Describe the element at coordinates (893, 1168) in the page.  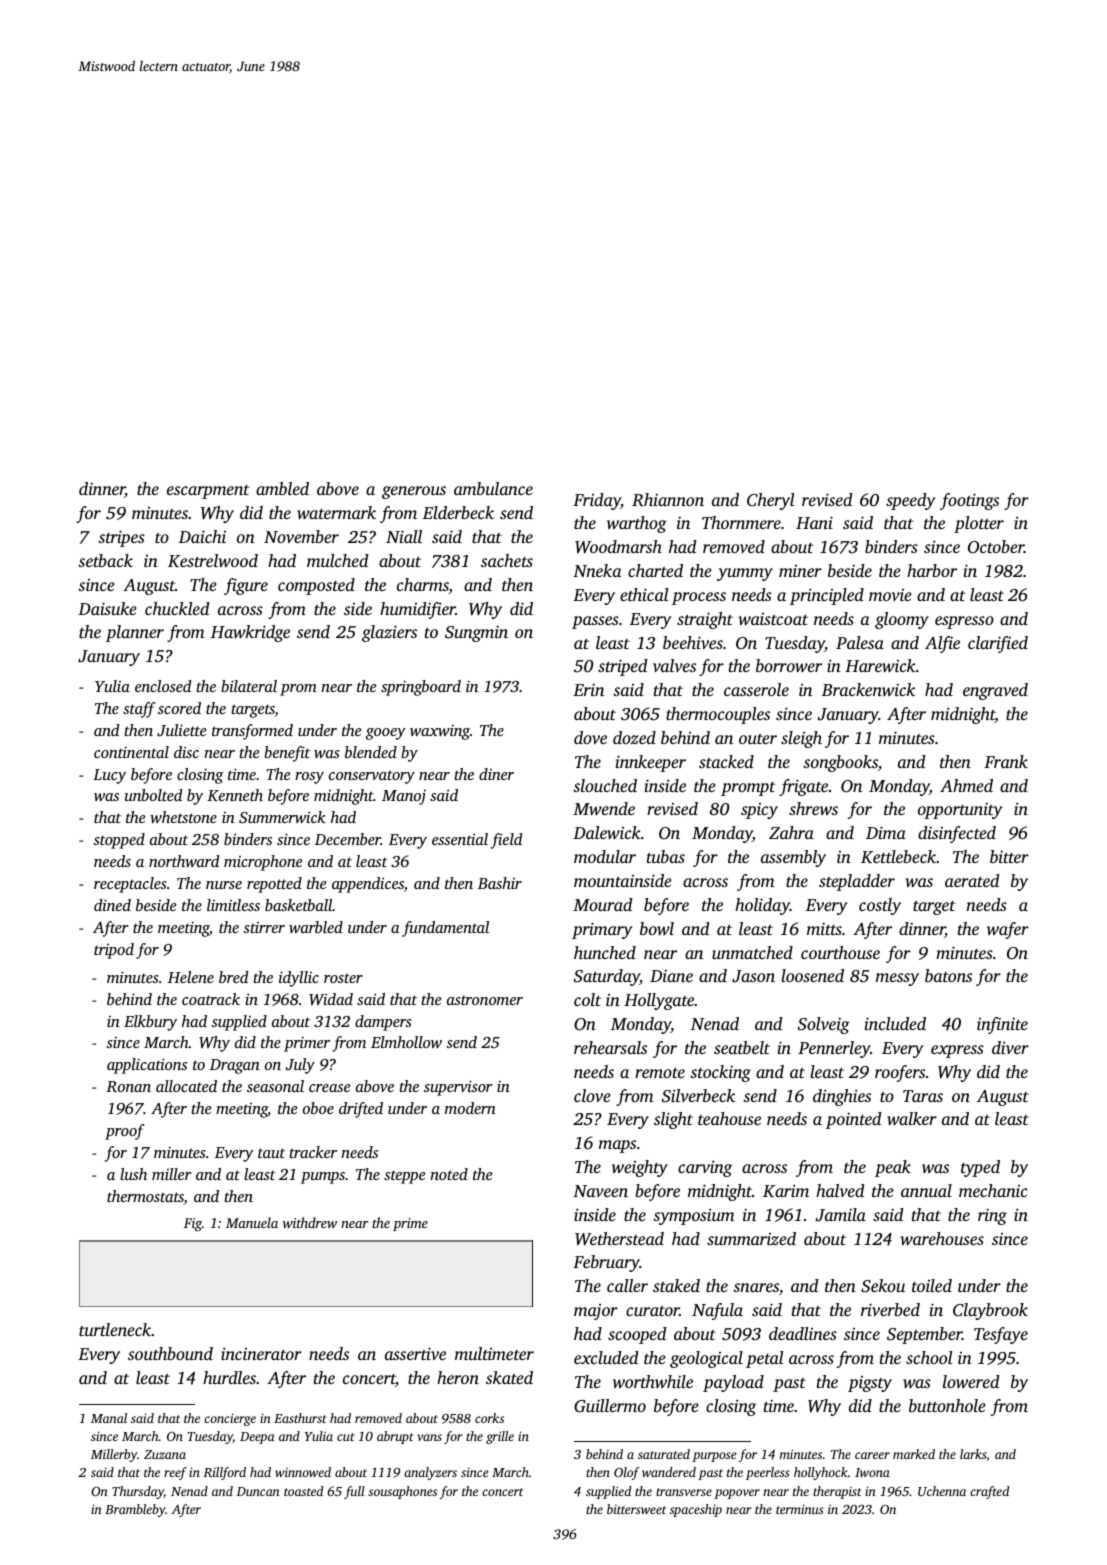
I see `peak` at that location.
